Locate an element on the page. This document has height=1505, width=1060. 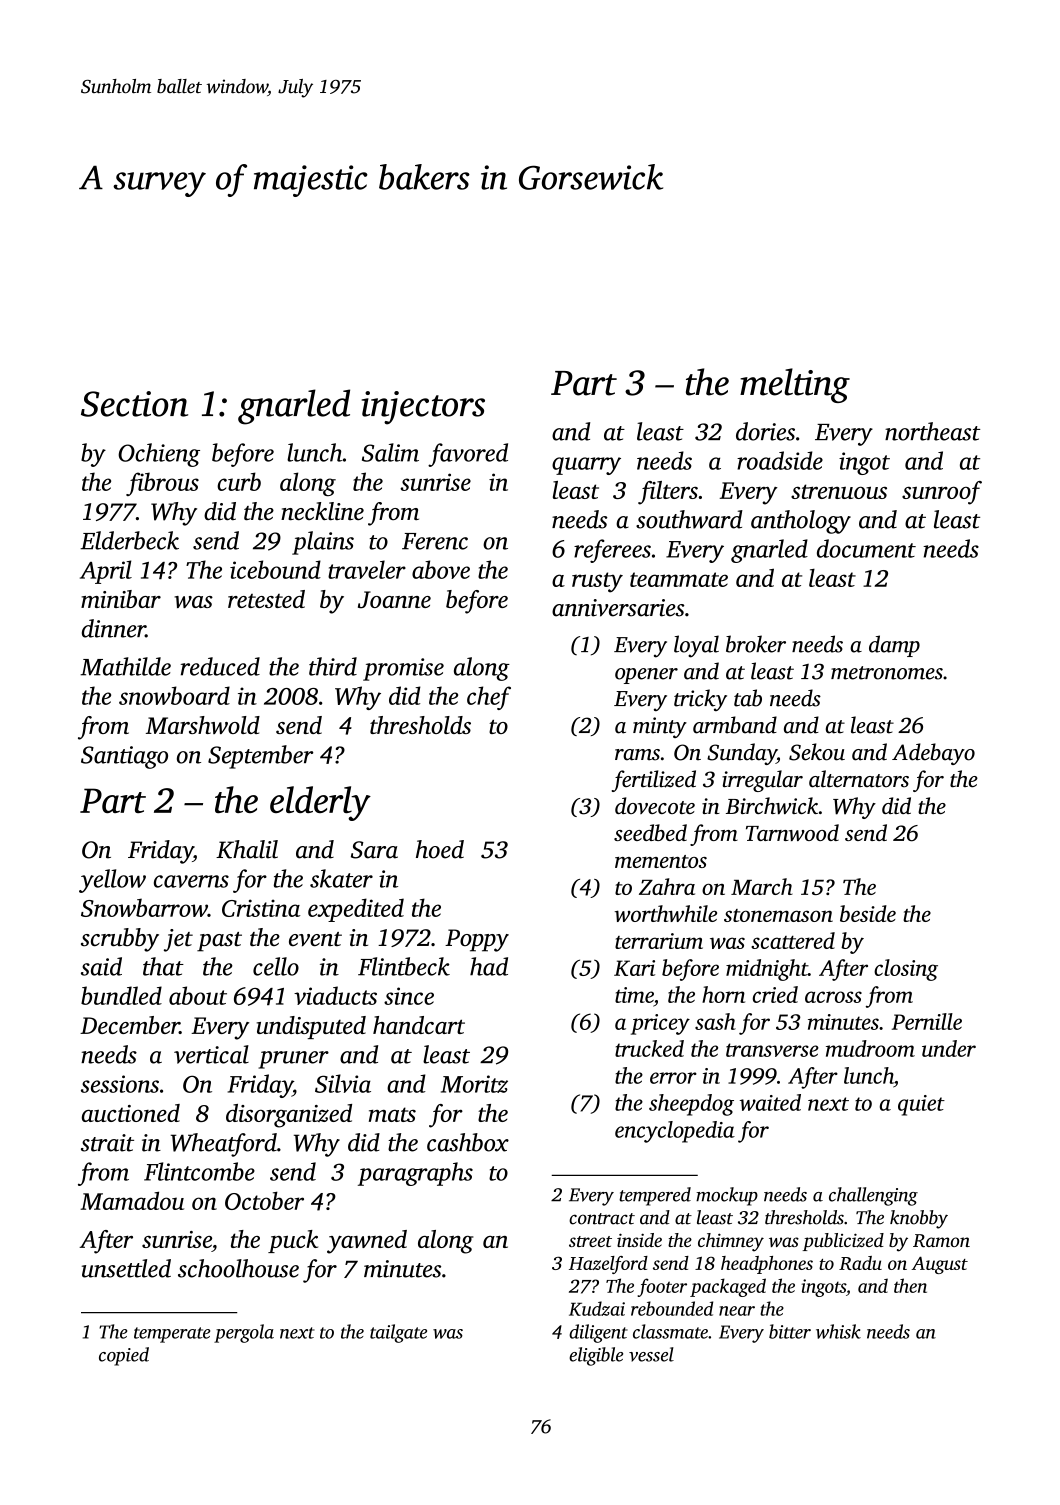
beside is located at coordinates (868, 913).
